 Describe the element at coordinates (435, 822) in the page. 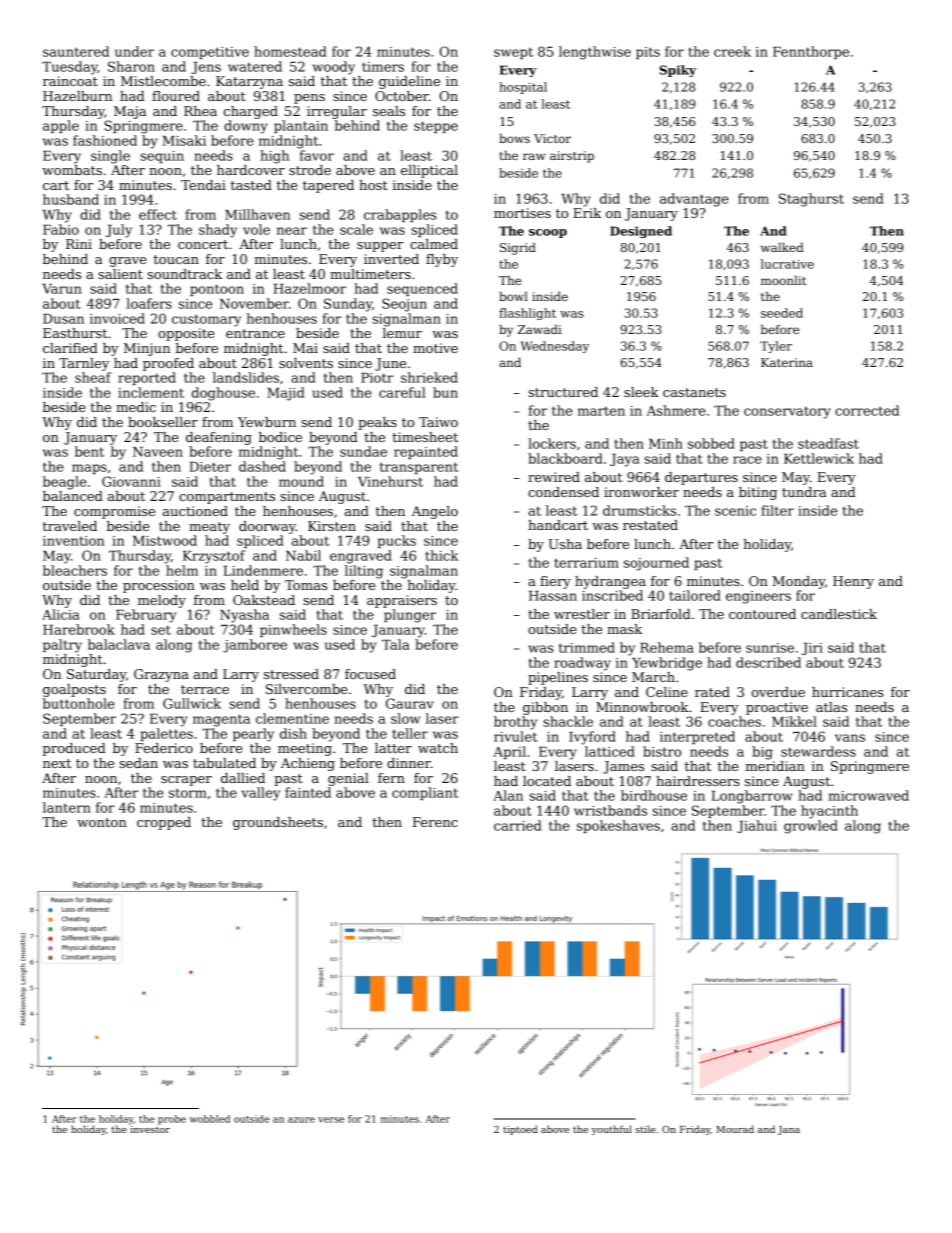

I see `Ferenc` at that location.
